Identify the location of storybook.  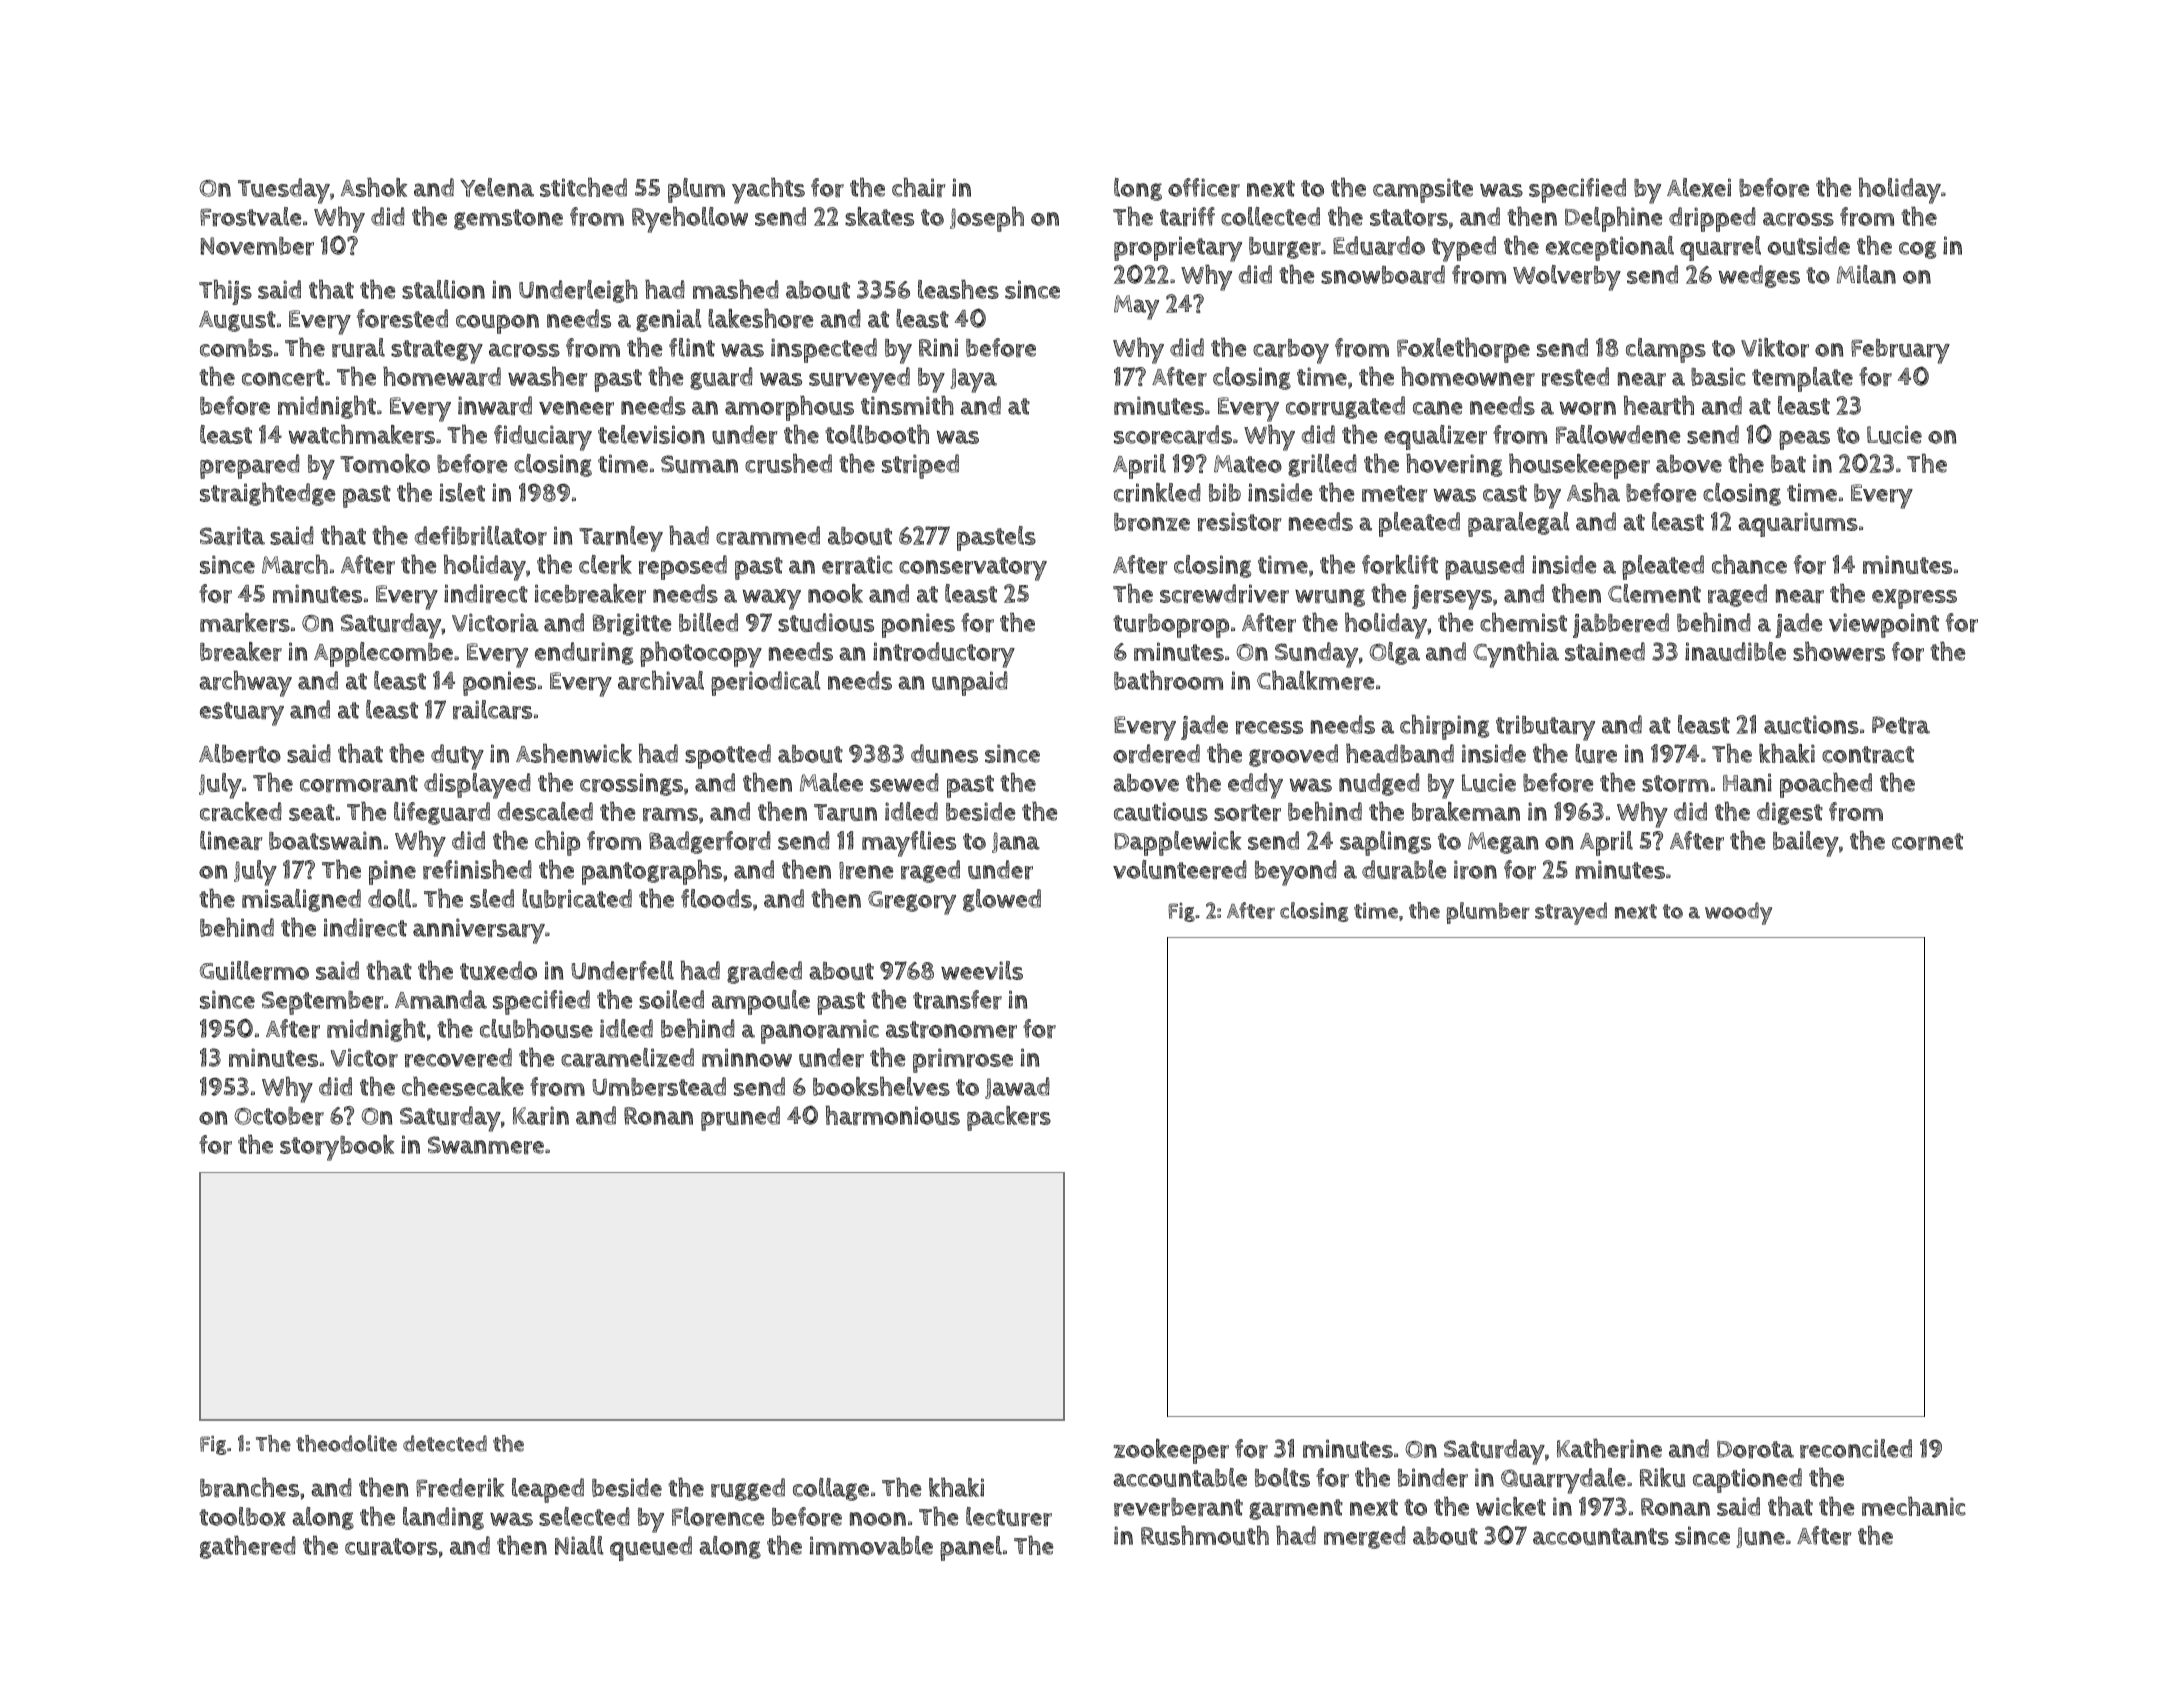
(337, 1148).
